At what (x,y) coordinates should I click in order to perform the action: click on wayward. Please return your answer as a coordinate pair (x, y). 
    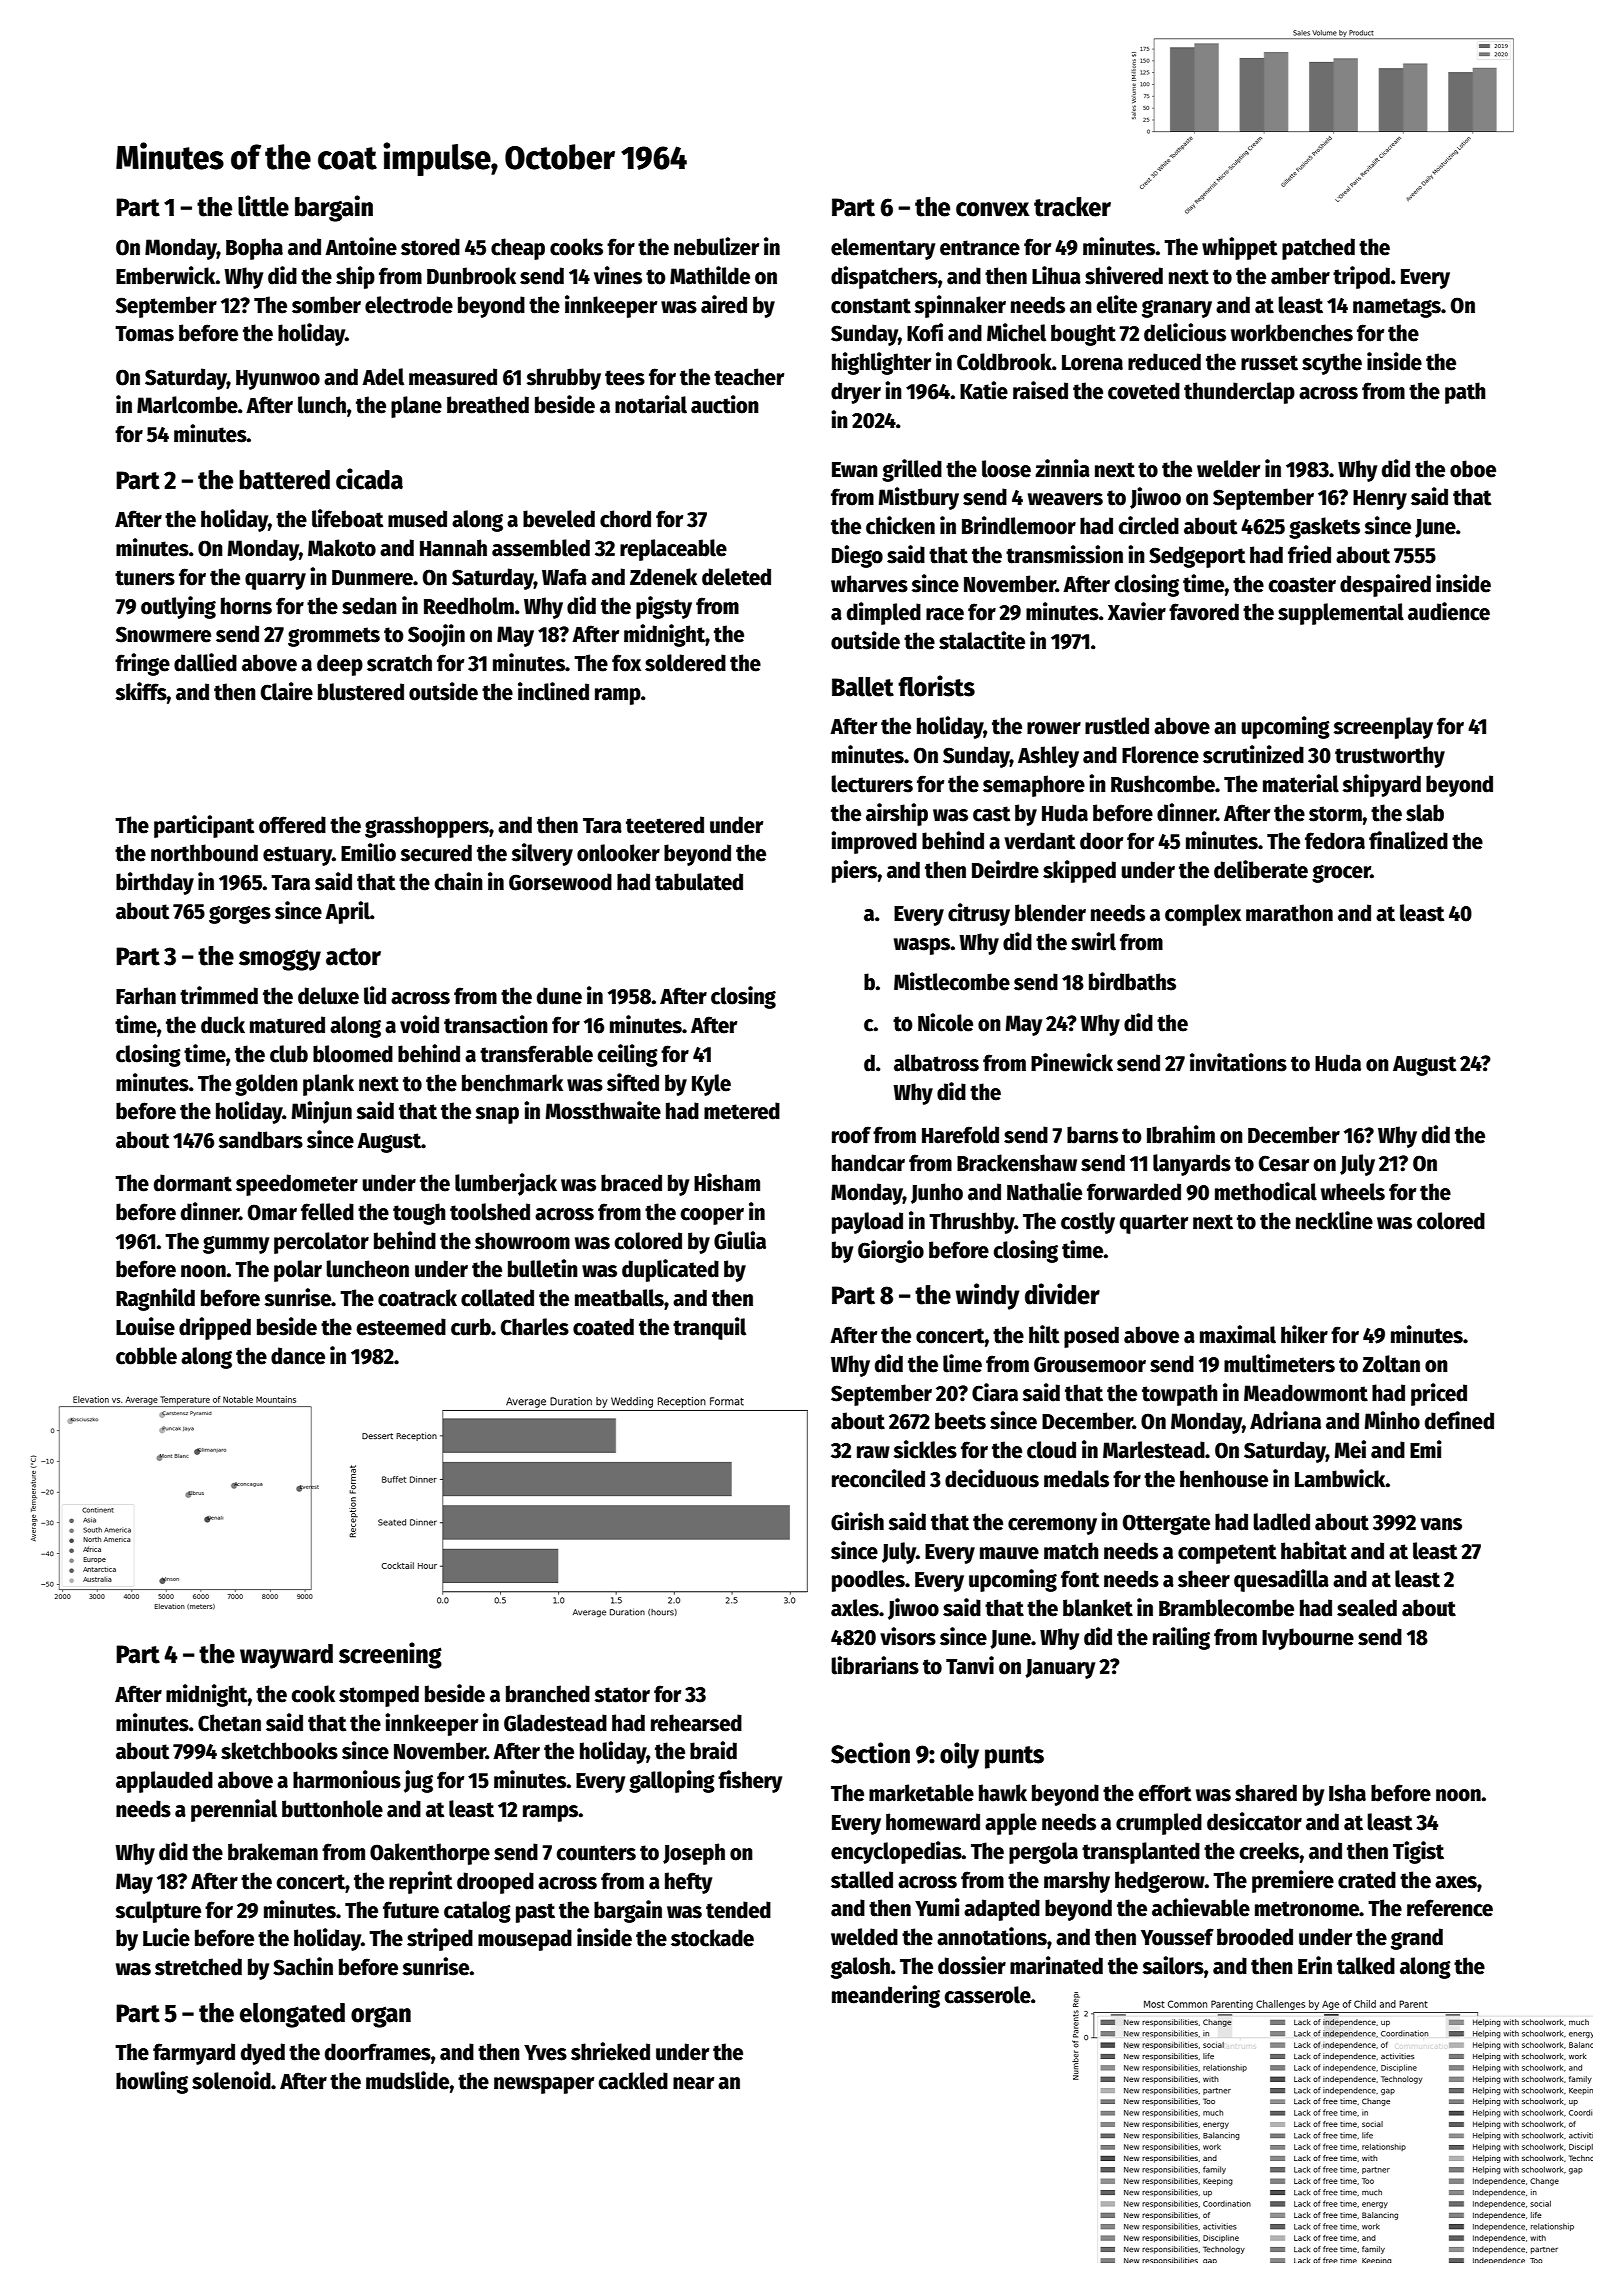
    Looking at the image, I should click on (286, 1656).
